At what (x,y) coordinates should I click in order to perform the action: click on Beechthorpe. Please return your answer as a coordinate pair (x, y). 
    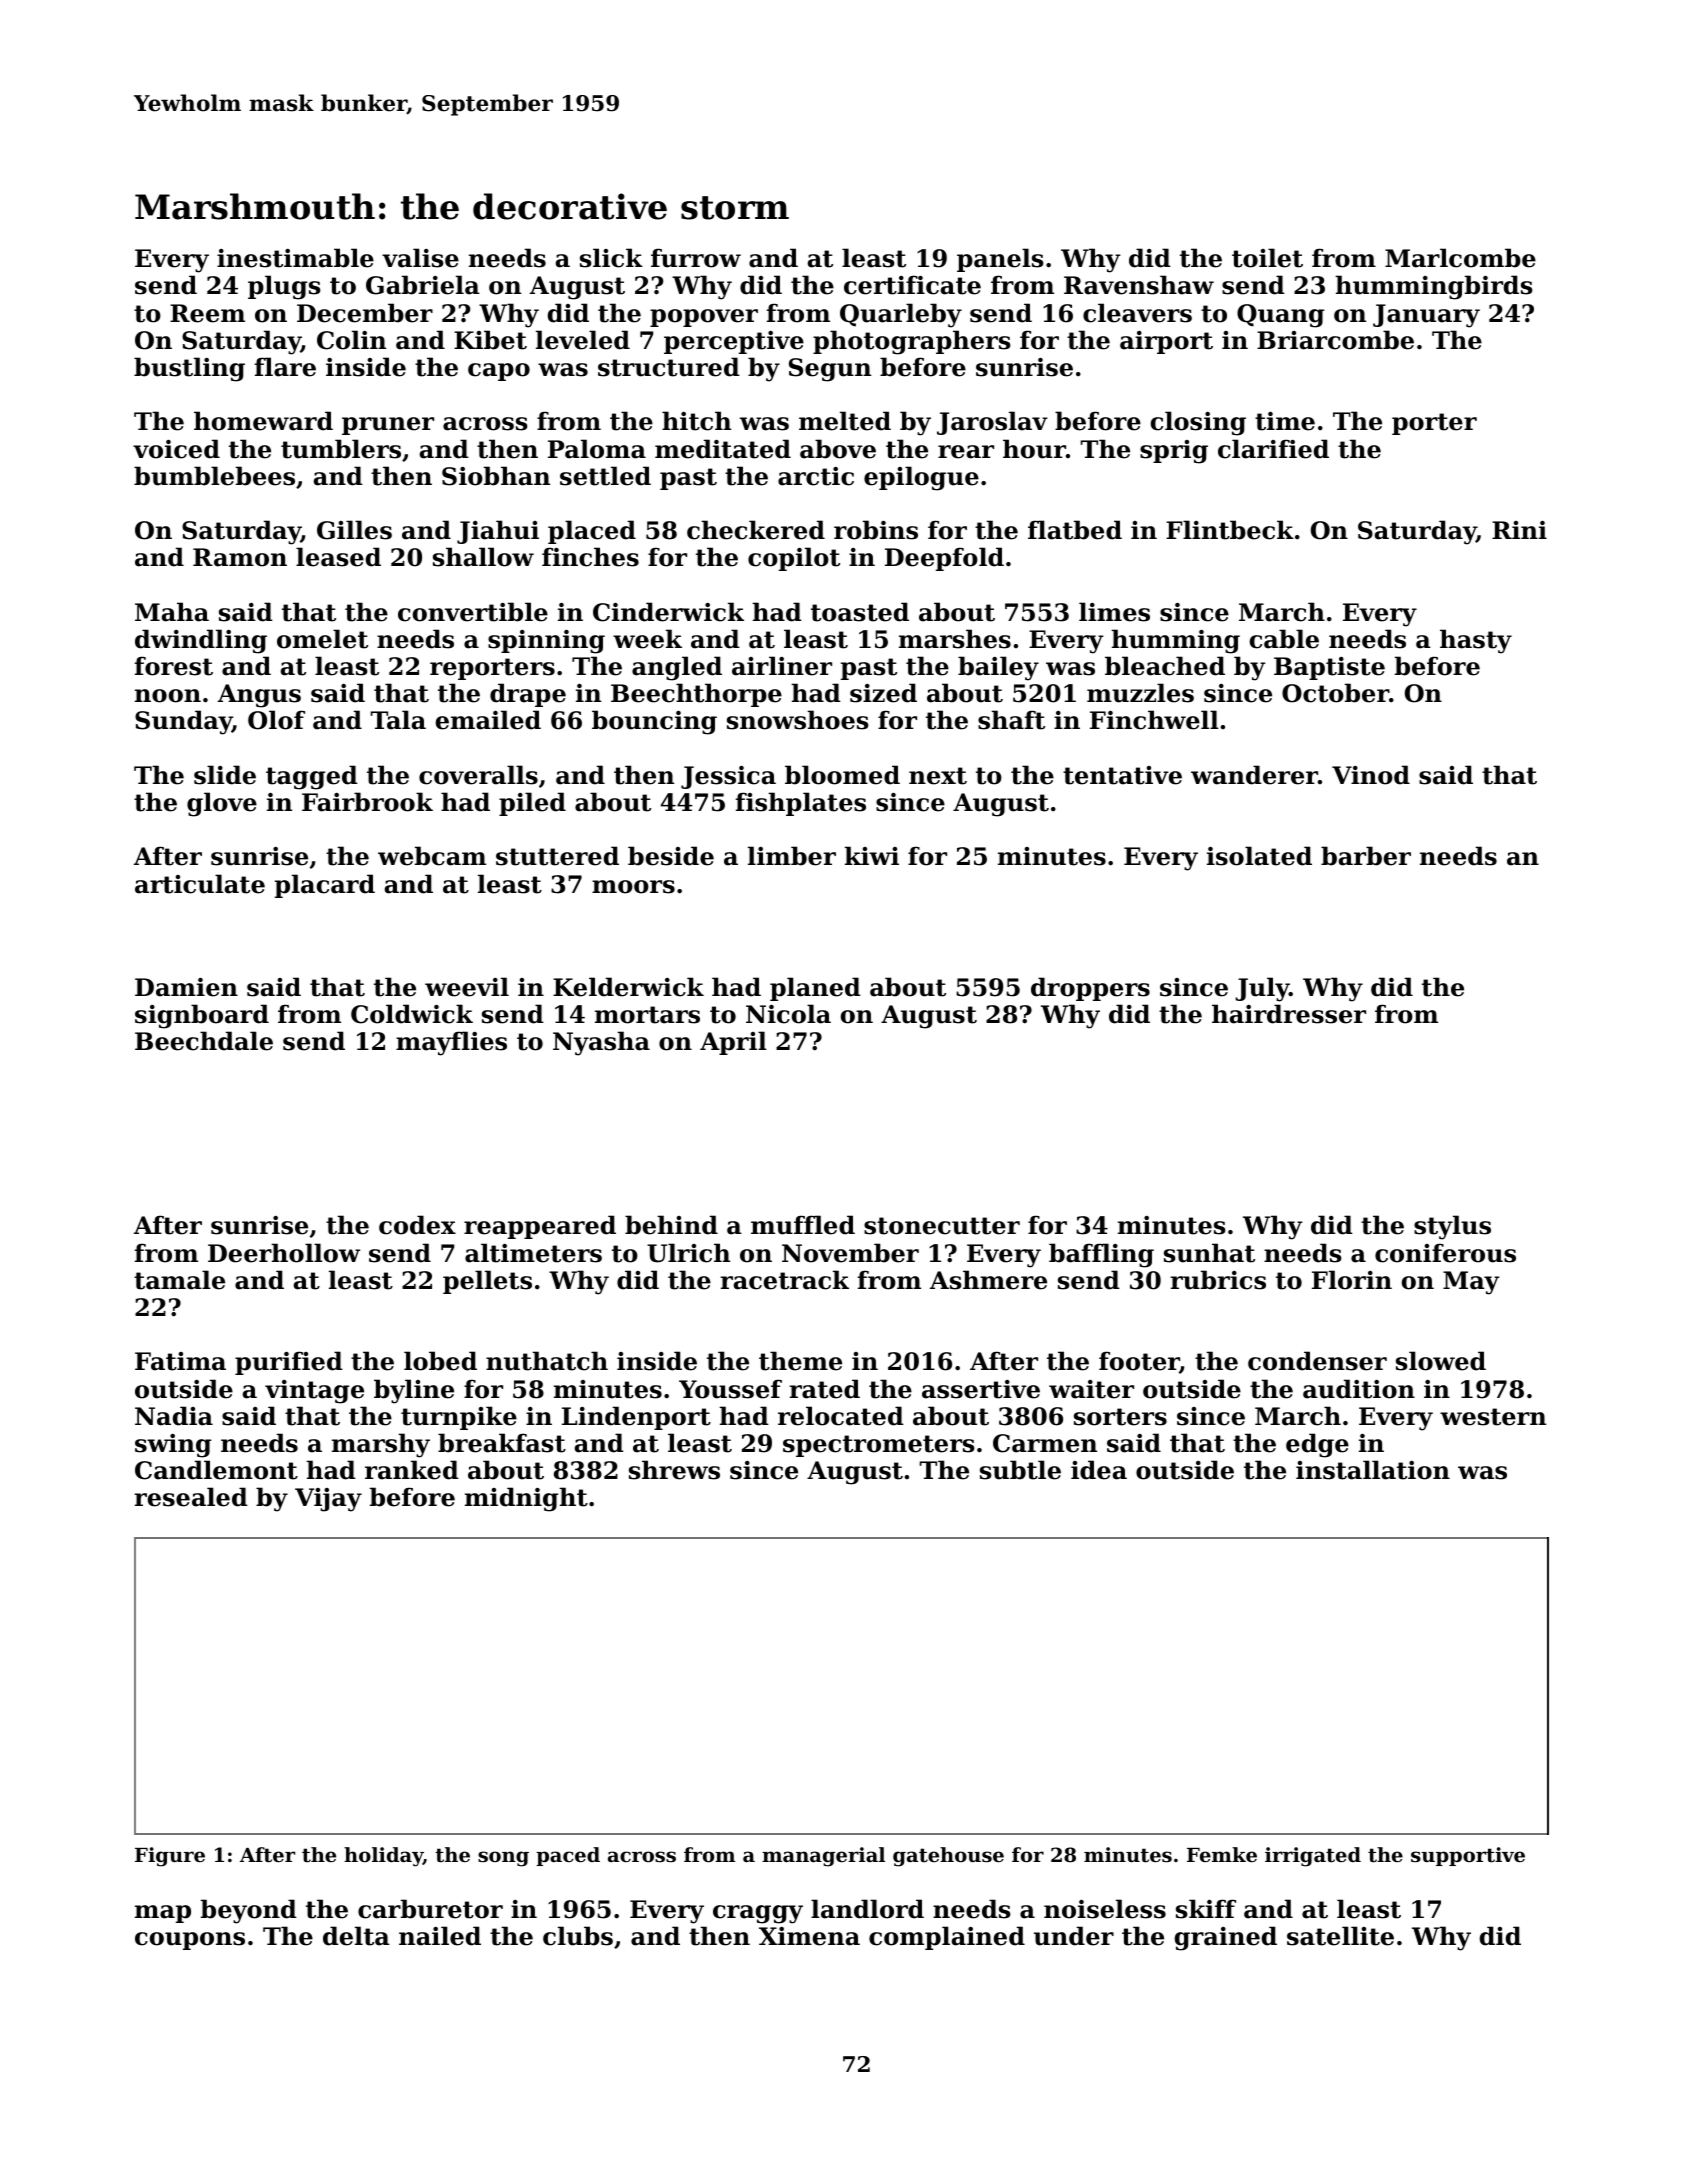
    Looking at the image, I should click on (696, 695).
